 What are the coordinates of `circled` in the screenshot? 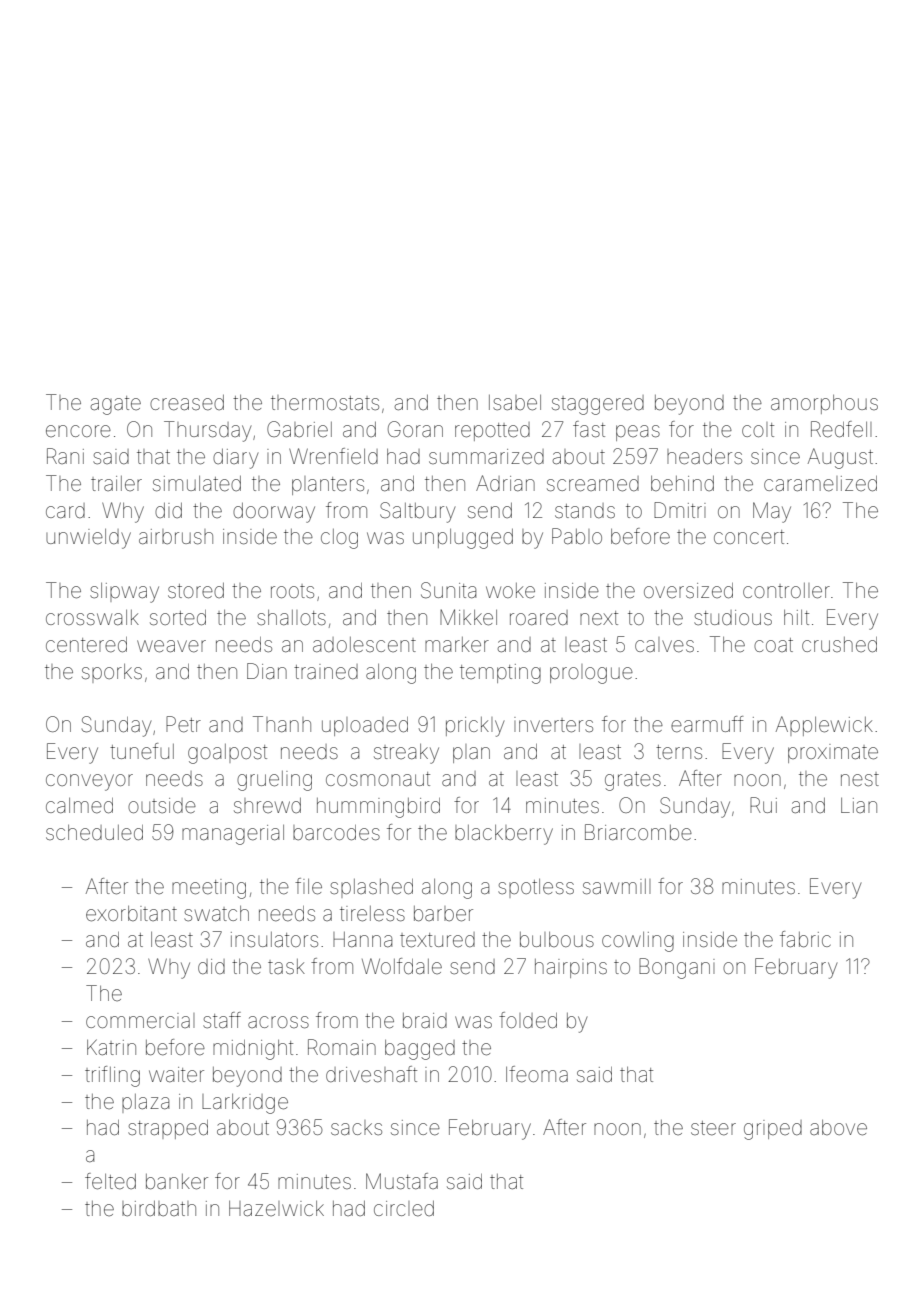 It's located at (404, 1209).
